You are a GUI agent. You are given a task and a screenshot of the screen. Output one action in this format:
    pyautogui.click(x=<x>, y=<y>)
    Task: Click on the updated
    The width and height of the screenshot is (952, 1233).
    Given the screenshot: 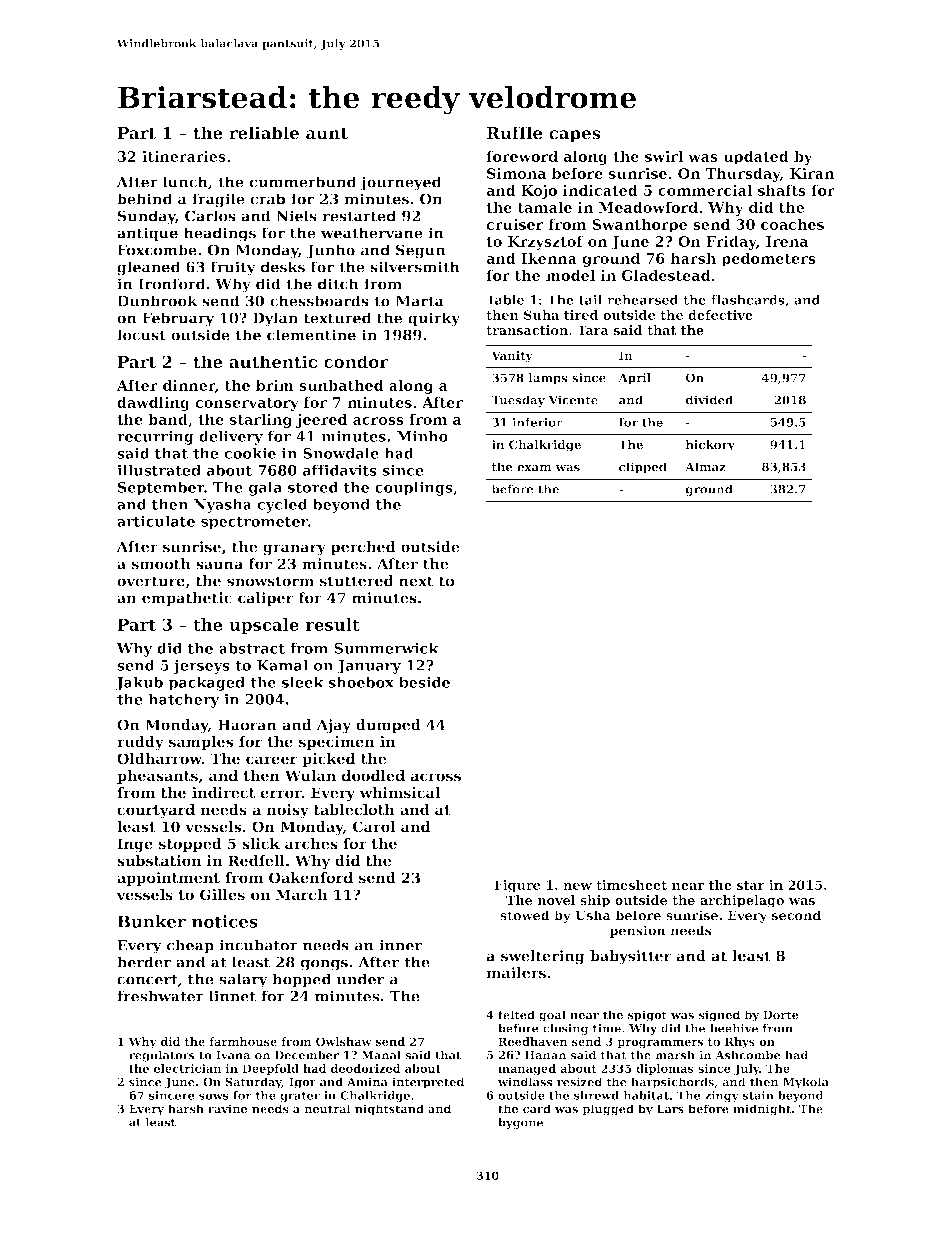 What is the action you would take?
    pyautogui.click(x=756, y=158)
